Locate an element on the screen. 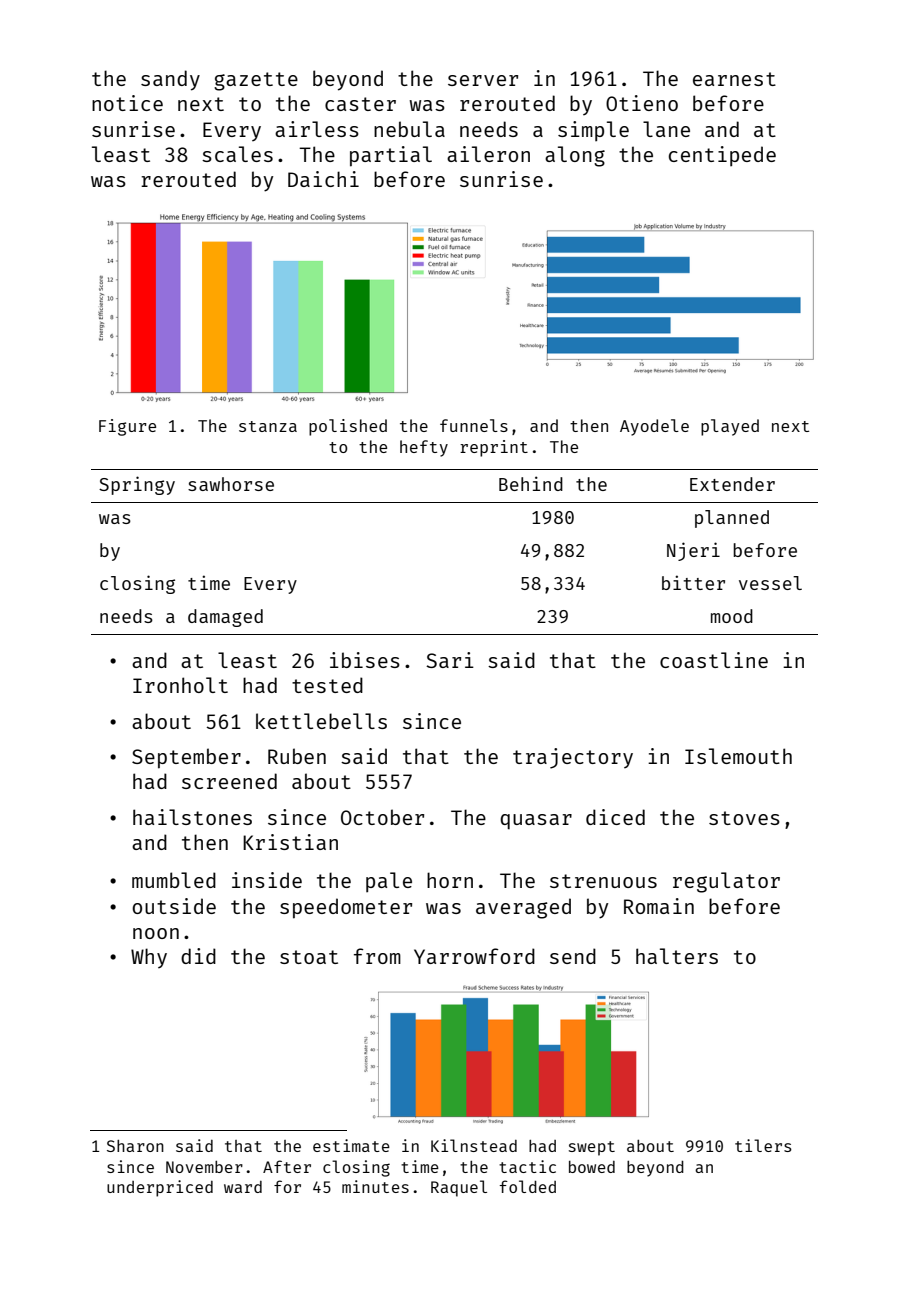 The image size is (908, 1316). damaged is located at coordinates (225, 618).
